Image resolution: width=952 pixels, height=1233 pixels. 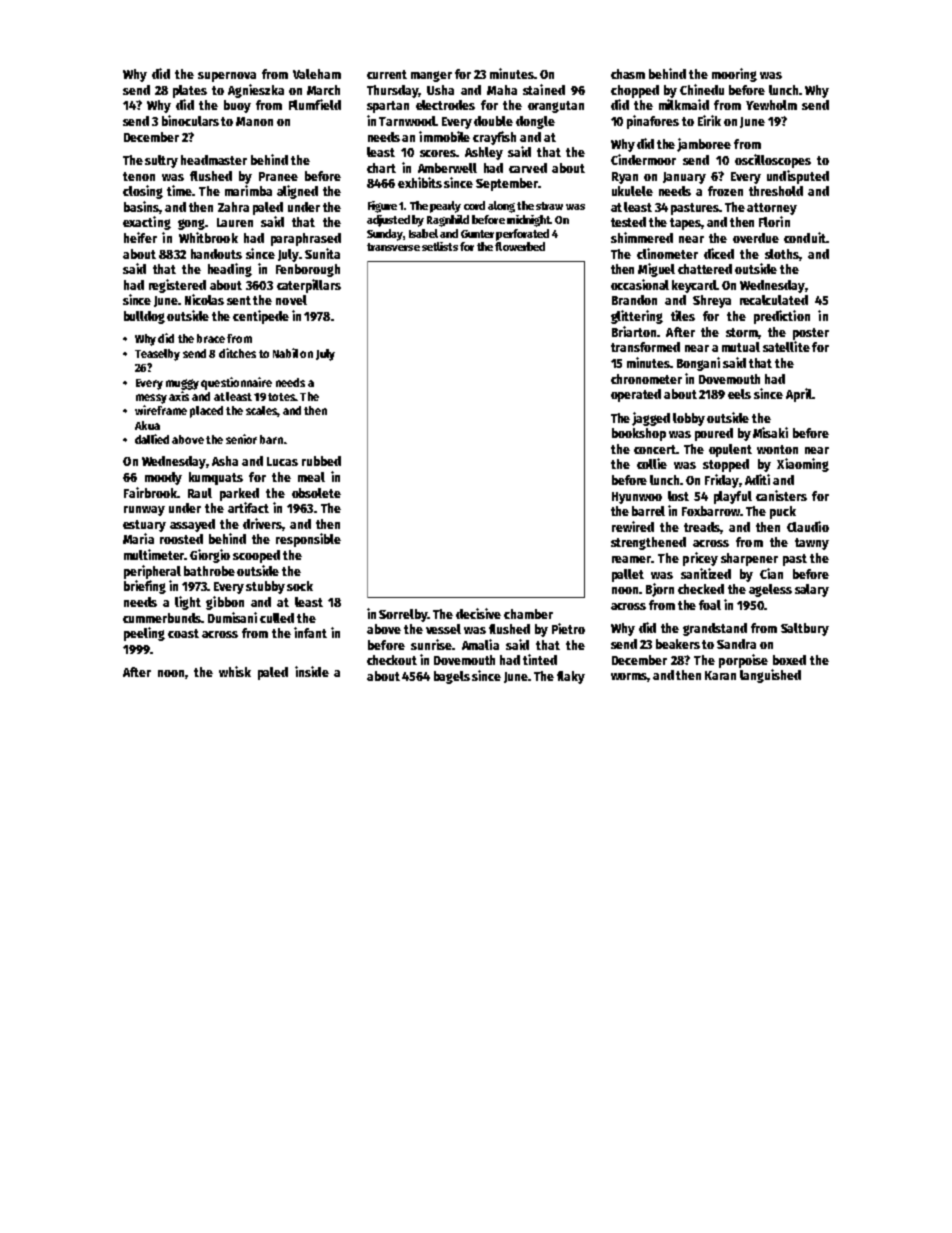 What do you see at coordinates (431, 76) in the screenshot?
I see `manger` at bounding box center [431, 76].
